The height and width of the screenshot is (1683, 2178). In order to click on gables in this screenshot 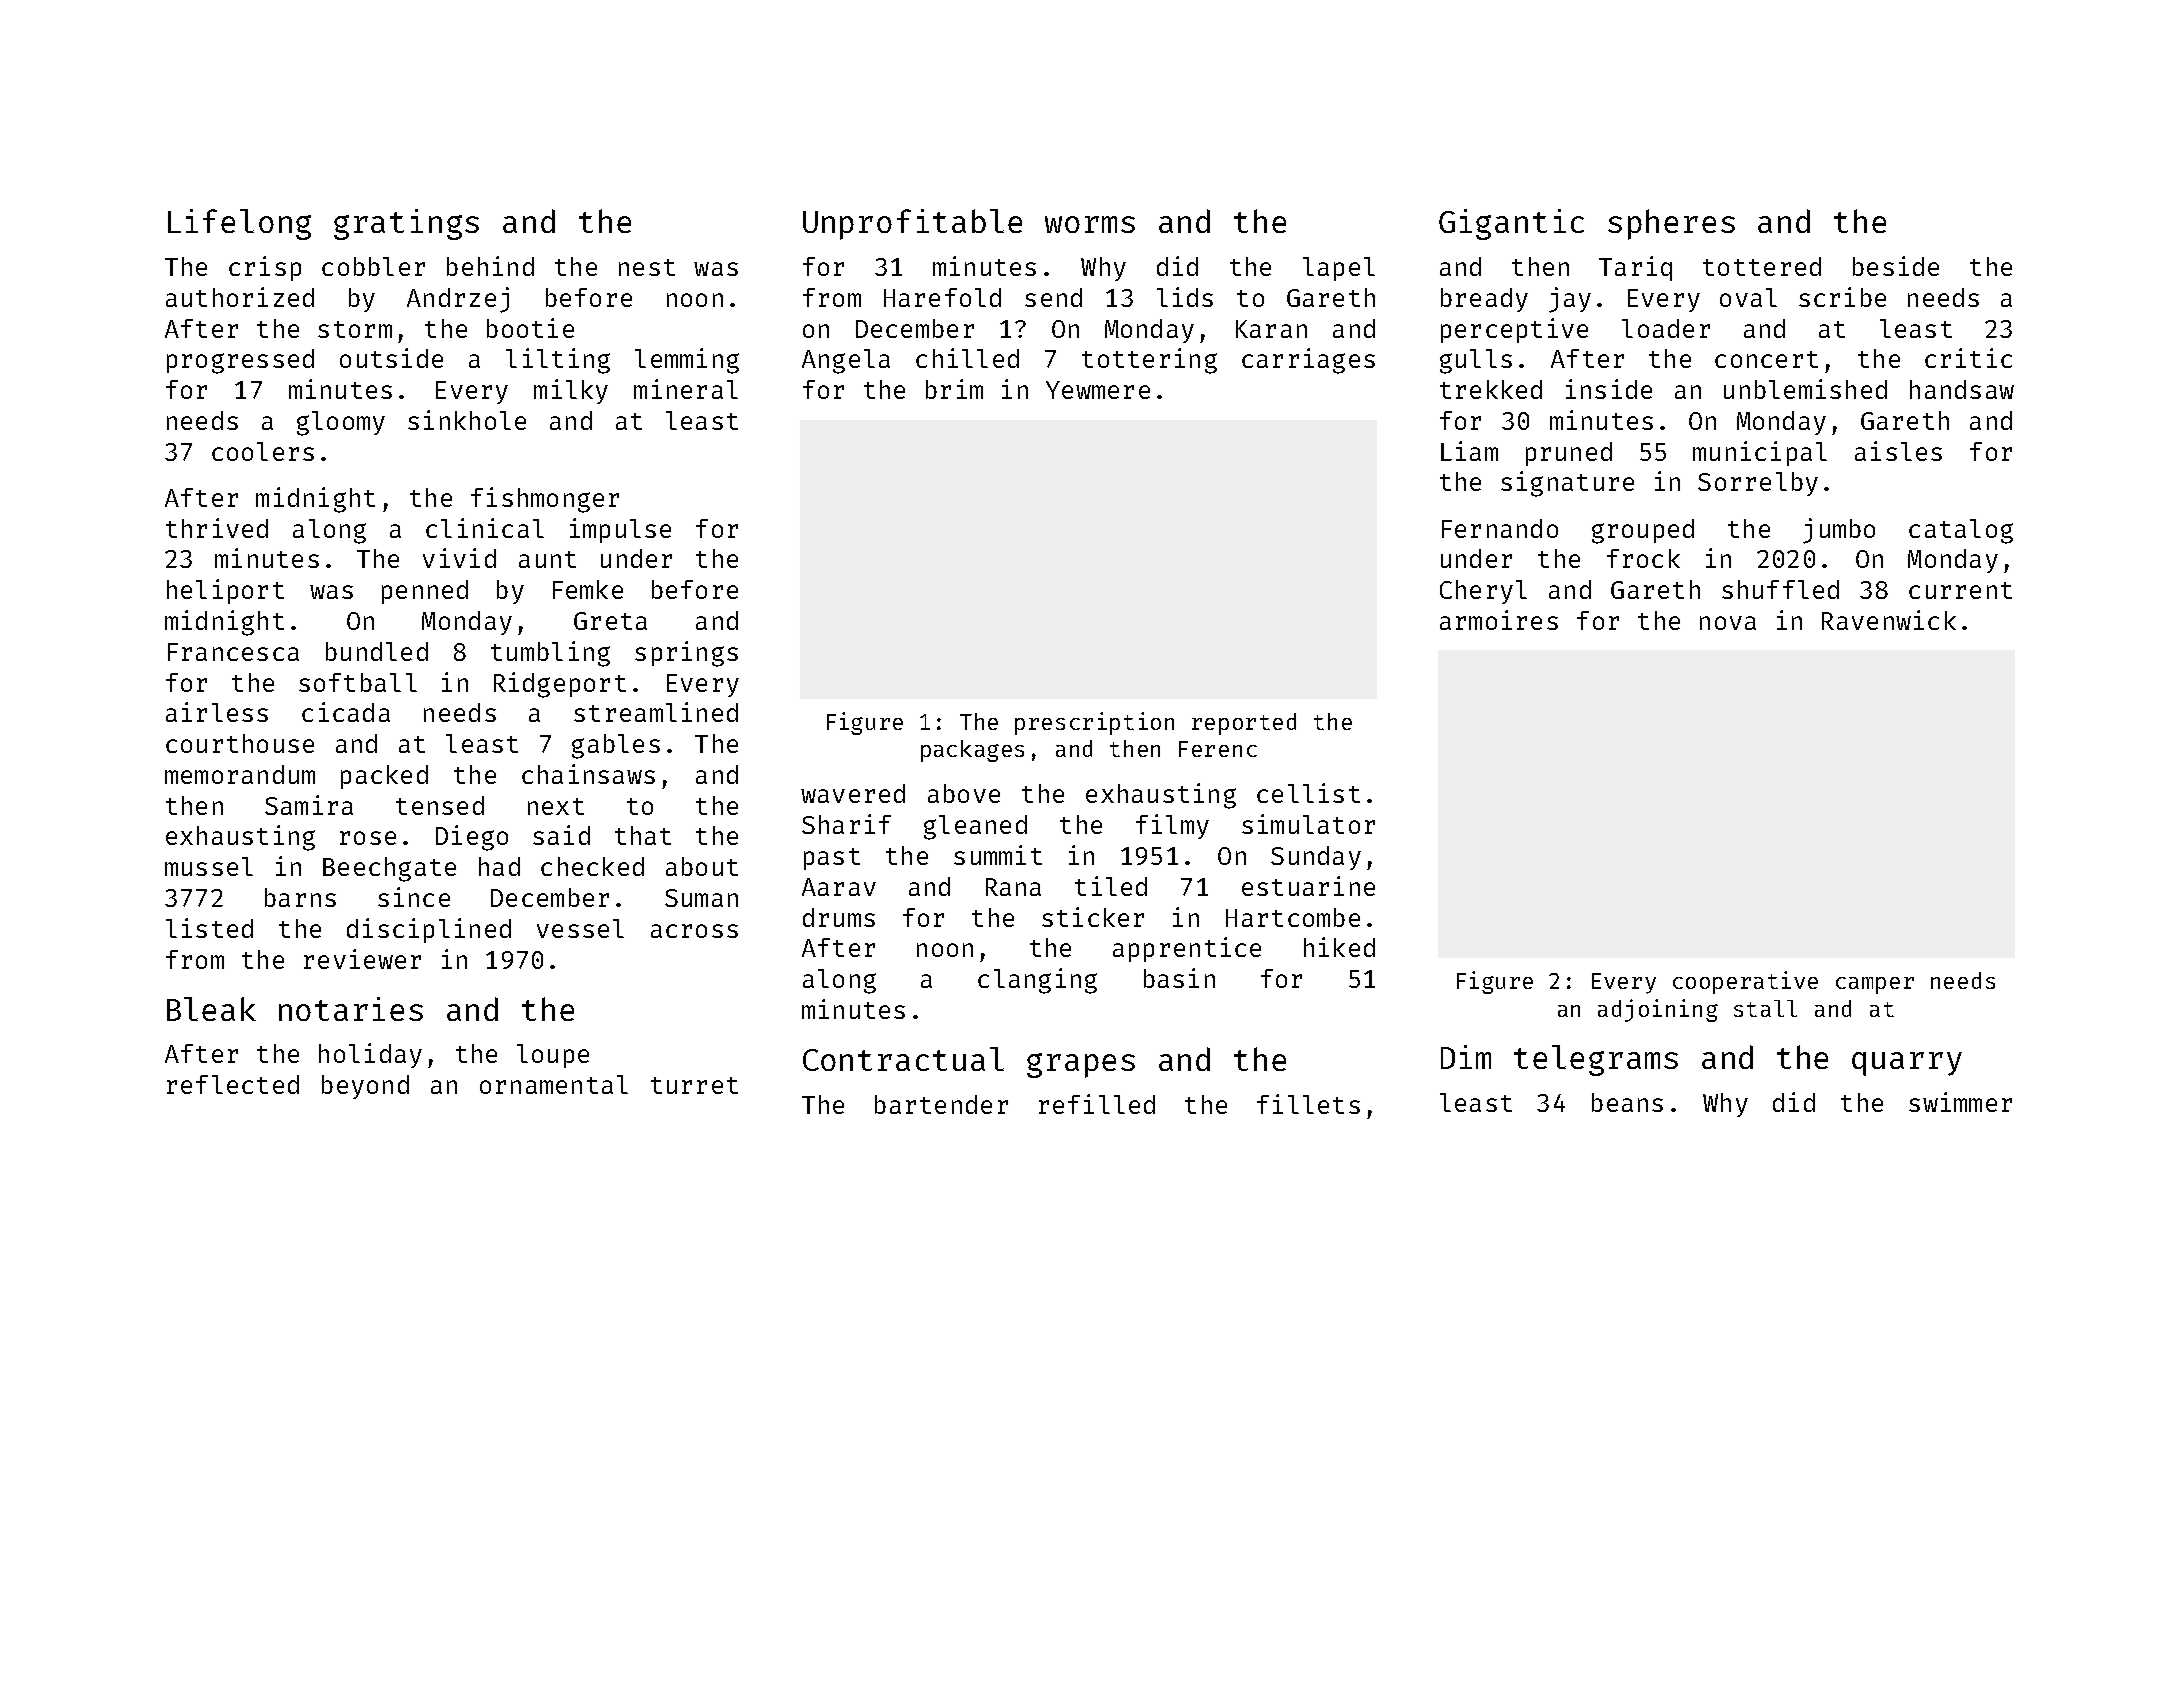, I will do `click(616, 746)`.
